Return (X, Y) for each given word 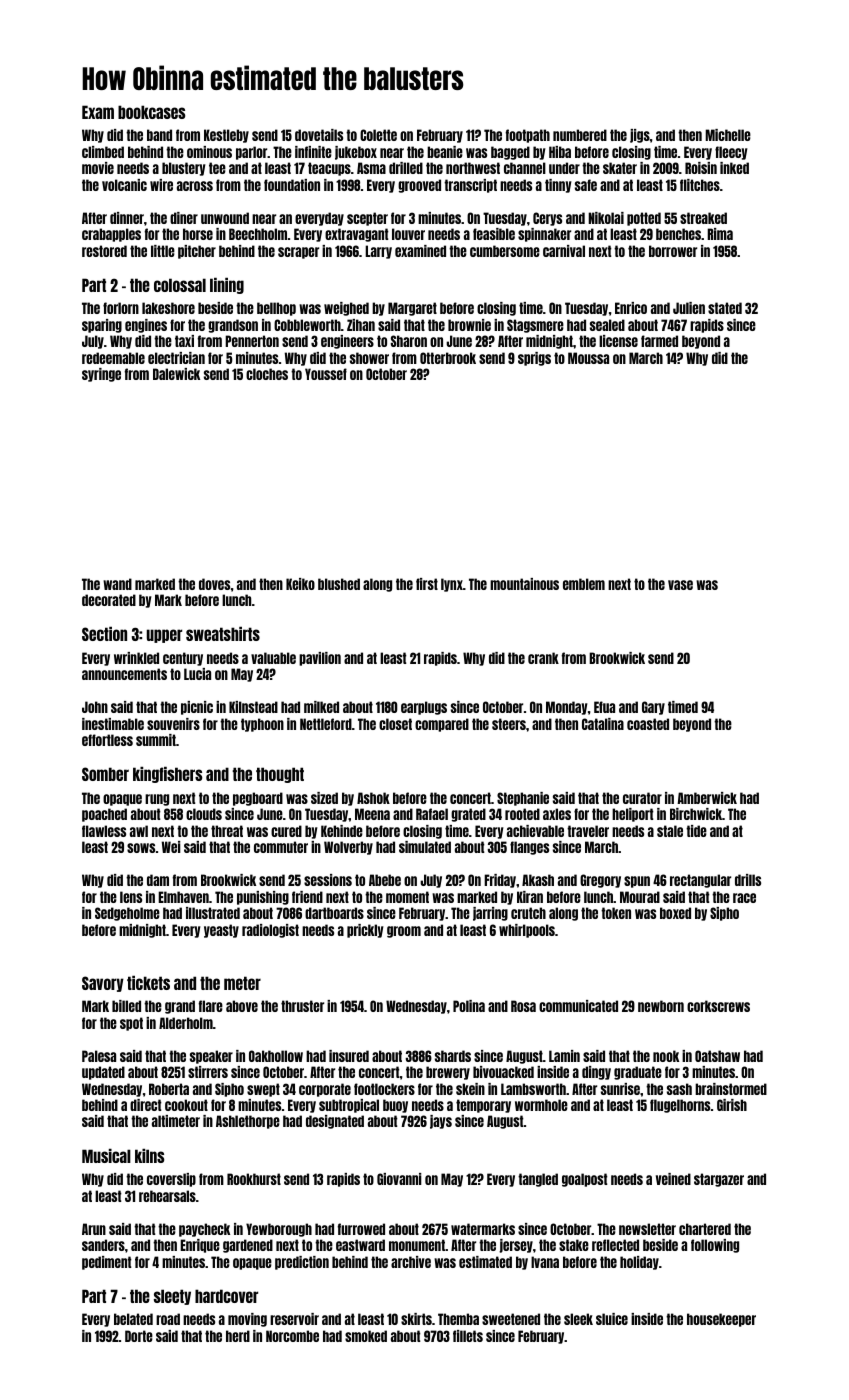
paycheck (204, 1230)
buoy (395, 1106)
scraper (298, 253)
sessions (328, 880)
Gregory (600, 881)
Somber (105, 774)
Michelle (728, 135)
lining (227, 286)
